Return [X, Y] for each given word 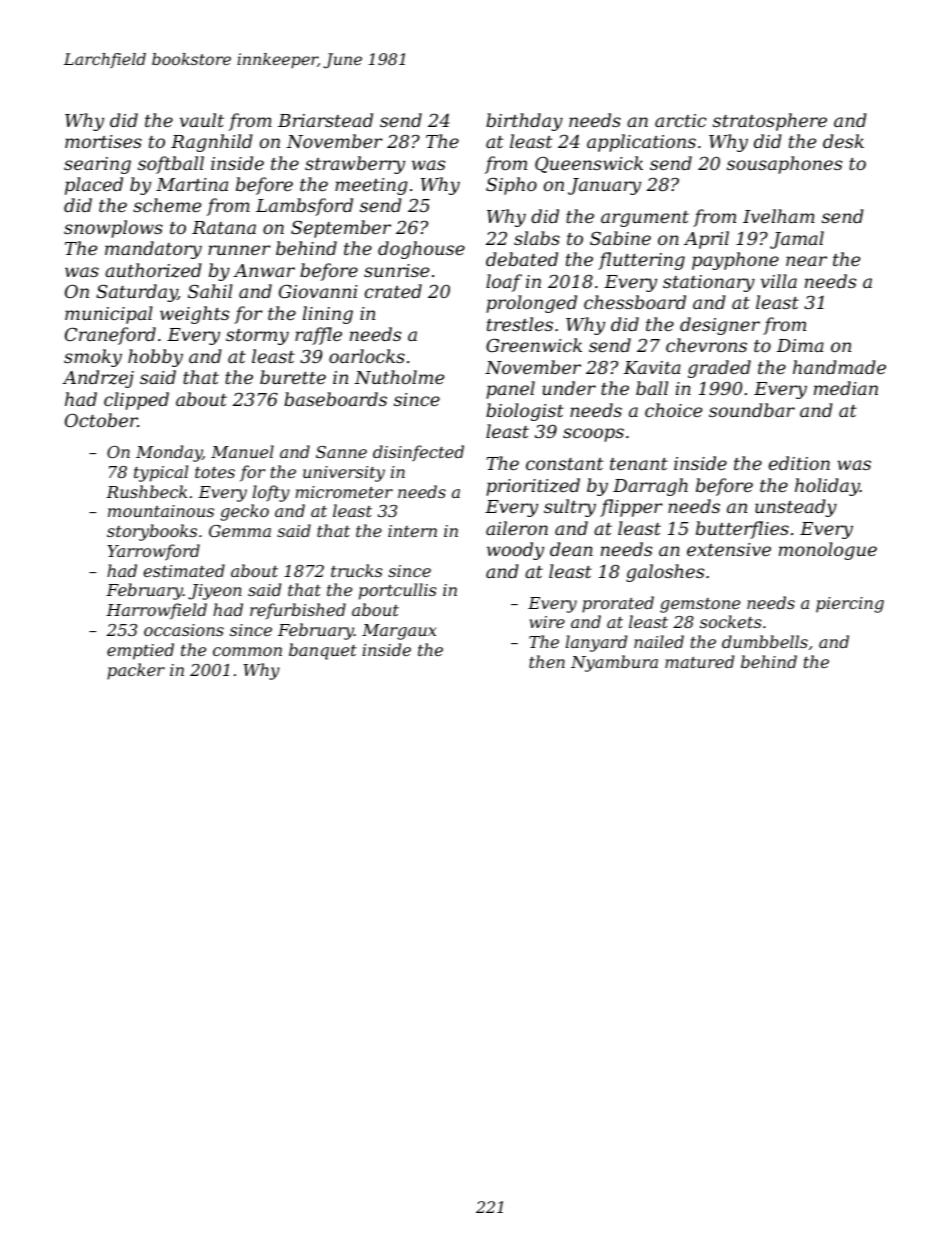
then [547, 661]
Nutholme [399, 377]
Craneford [110, 336]
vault [202, 120]
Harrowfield [156, 611]
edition [799, 463]
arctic [681, 120]
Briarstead [325, 120]
